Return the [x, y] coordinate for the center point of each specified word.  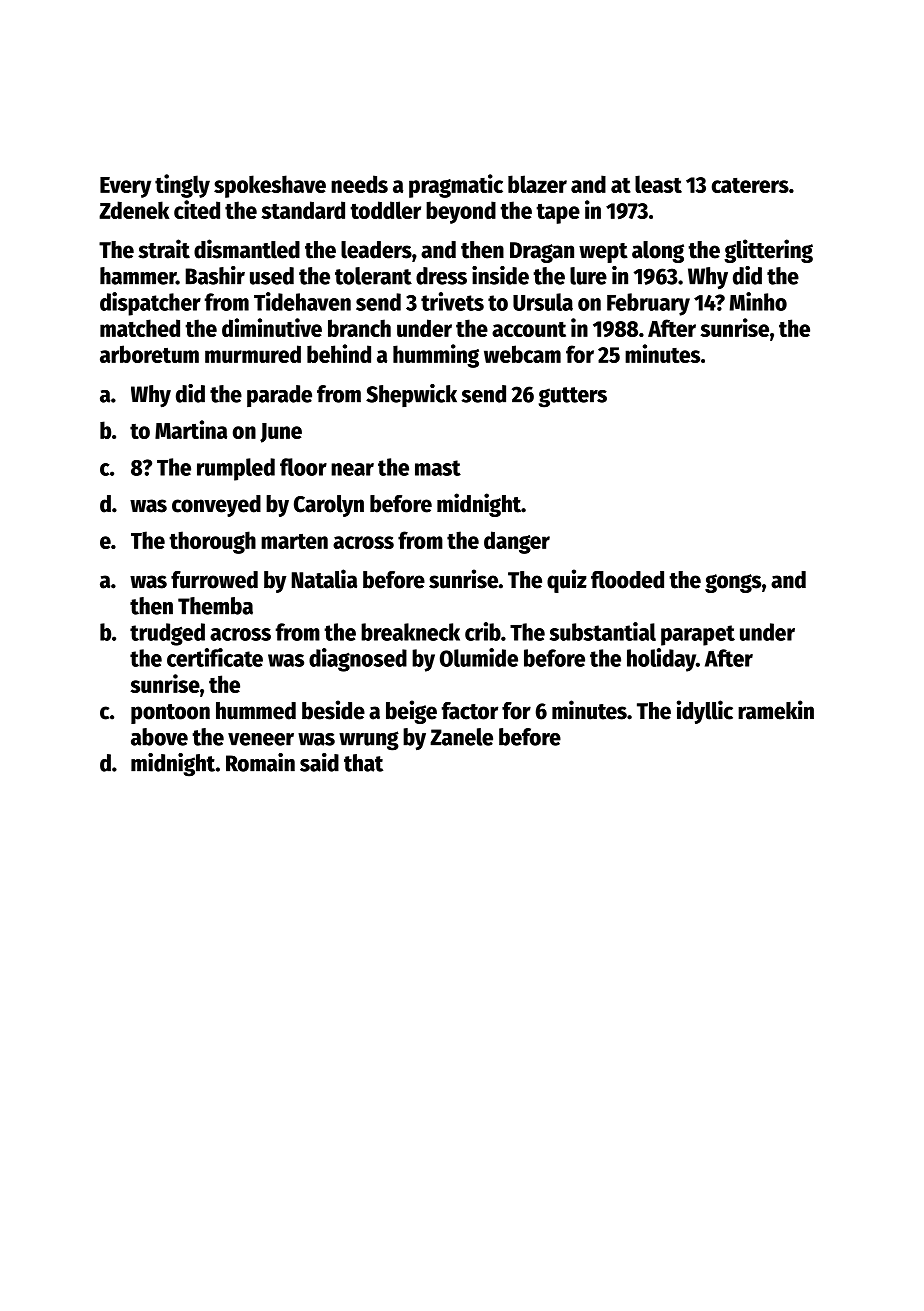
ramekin [776, 710]
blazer [537, 184]
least [658, 184]
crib [483, 631]
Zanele [461, 737]
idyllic [705, 712]
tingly [182, 186]
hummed [256, 711]
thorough [212, 542]
